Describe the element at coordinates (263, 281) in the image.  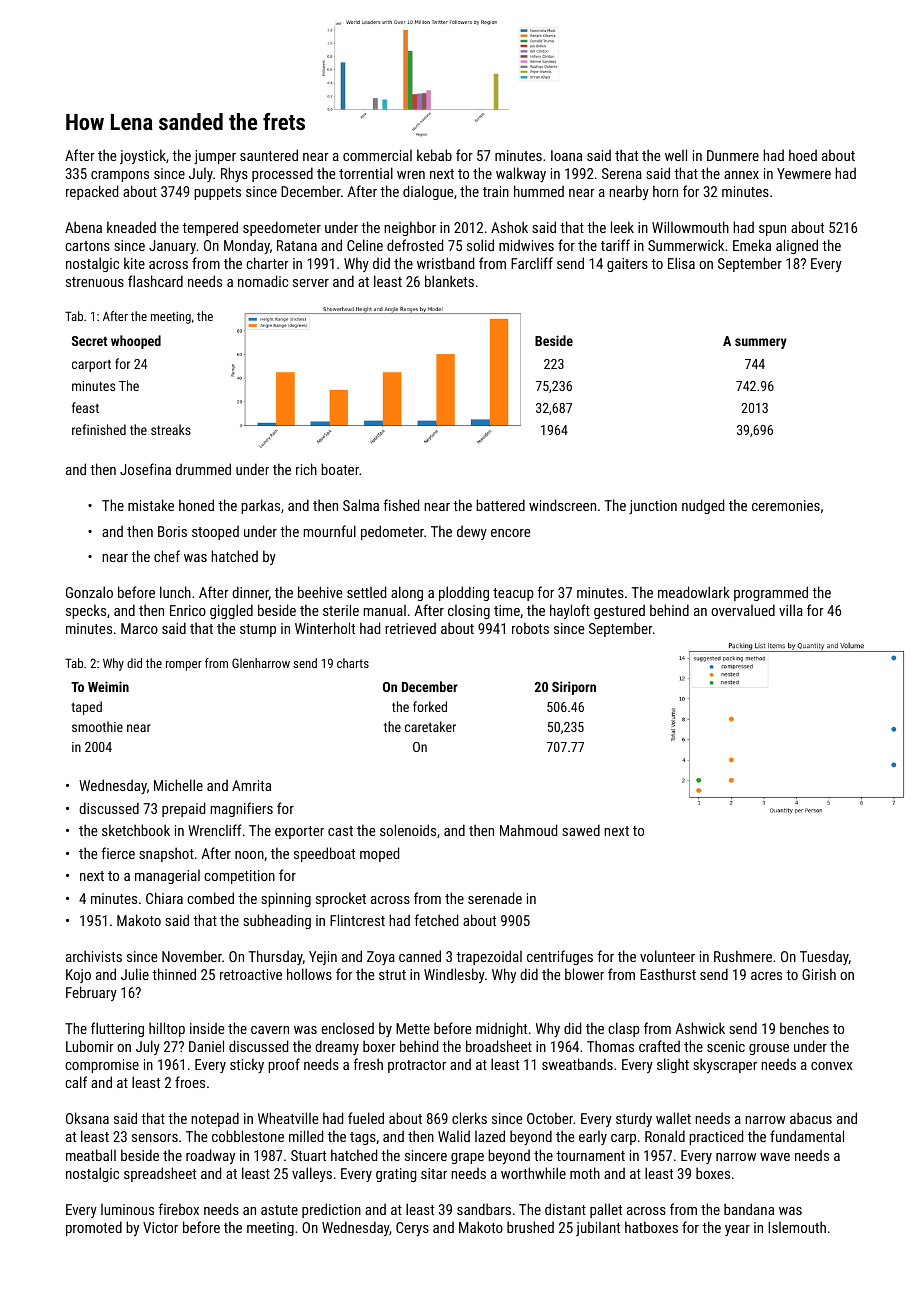
I see `nomadic` at that location.
